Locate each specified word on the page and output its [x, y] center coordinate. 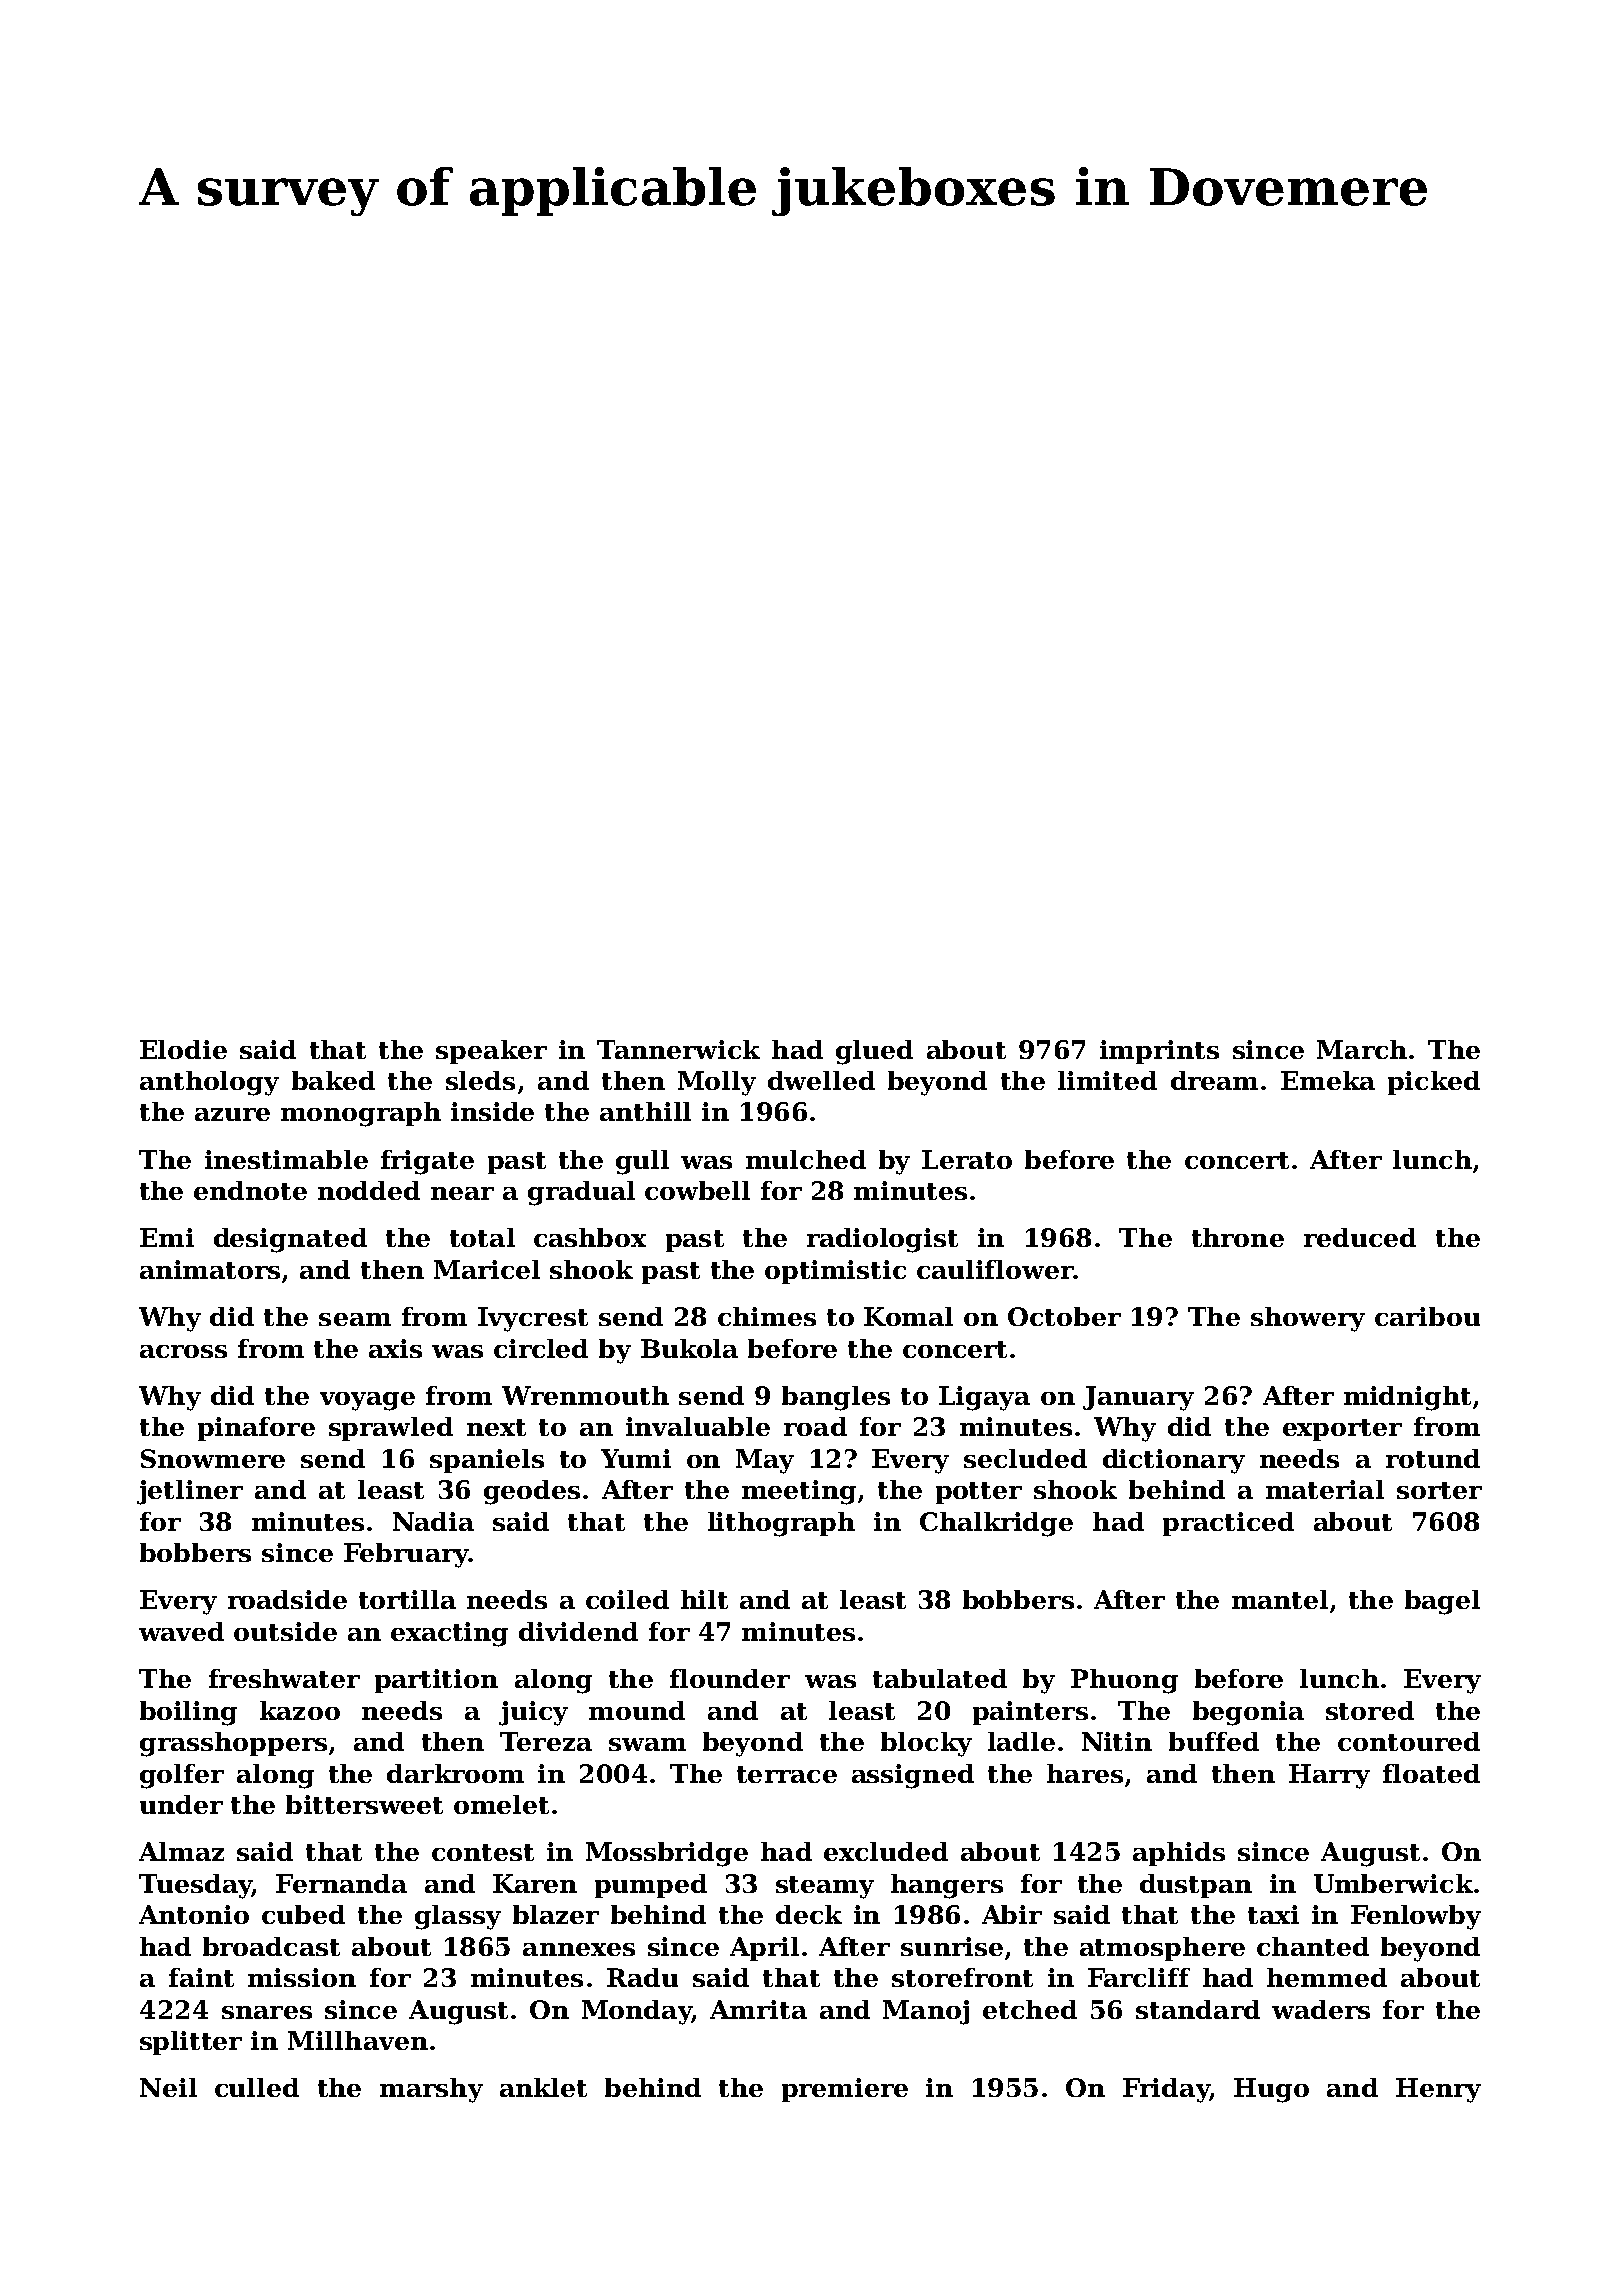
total [482, 1237]
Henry [1438, 2090]
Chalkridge [996, 1524]
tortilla [407, 1599]
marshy [431, 2090]
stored [1370, 1710]
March [1362, 1049]
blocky [926, 1744]
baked [333, 1080]
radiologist [882, 1240]
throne [1238, 1237]
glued [874, 1052]
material [1325, 1489]
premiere [845, 2090]
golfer [182, 1776]
